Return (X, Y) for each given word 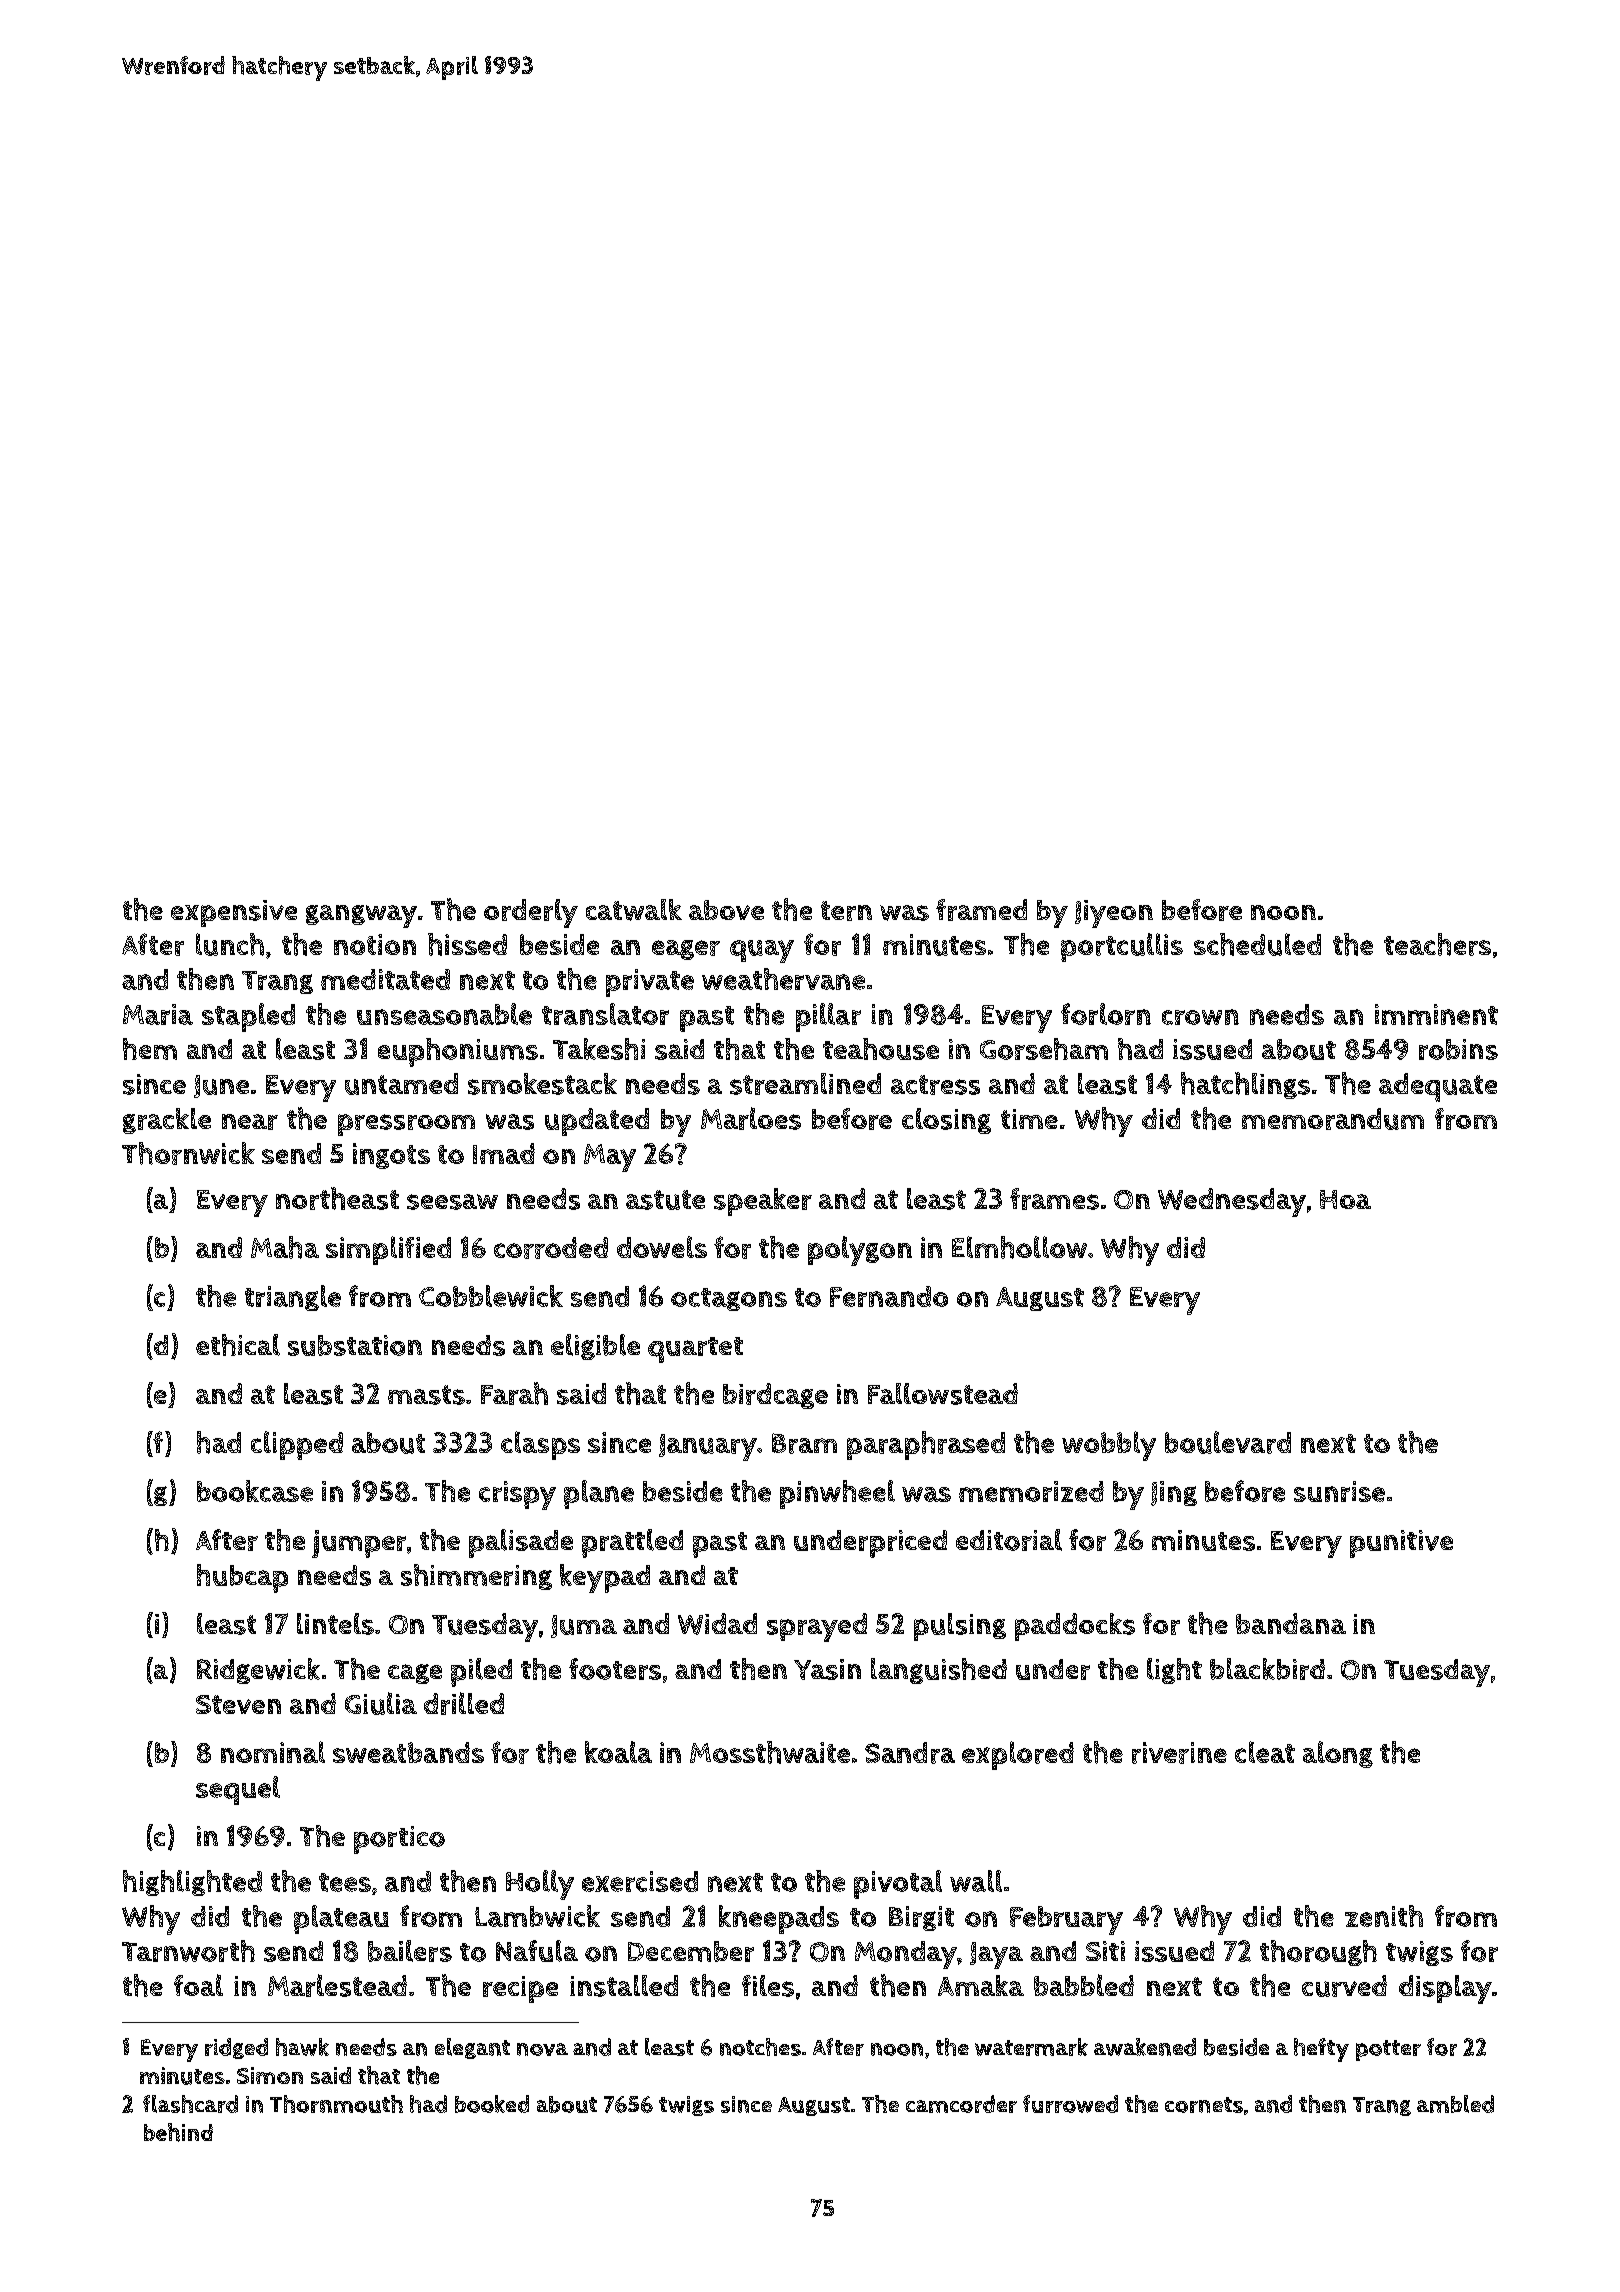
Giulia (381, 1703)
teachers (1437, 944)
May (610, 1158)
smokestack (542, 1084)
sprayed (817, 1627)
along (1338, 1754)
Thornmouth (336, 2104)
